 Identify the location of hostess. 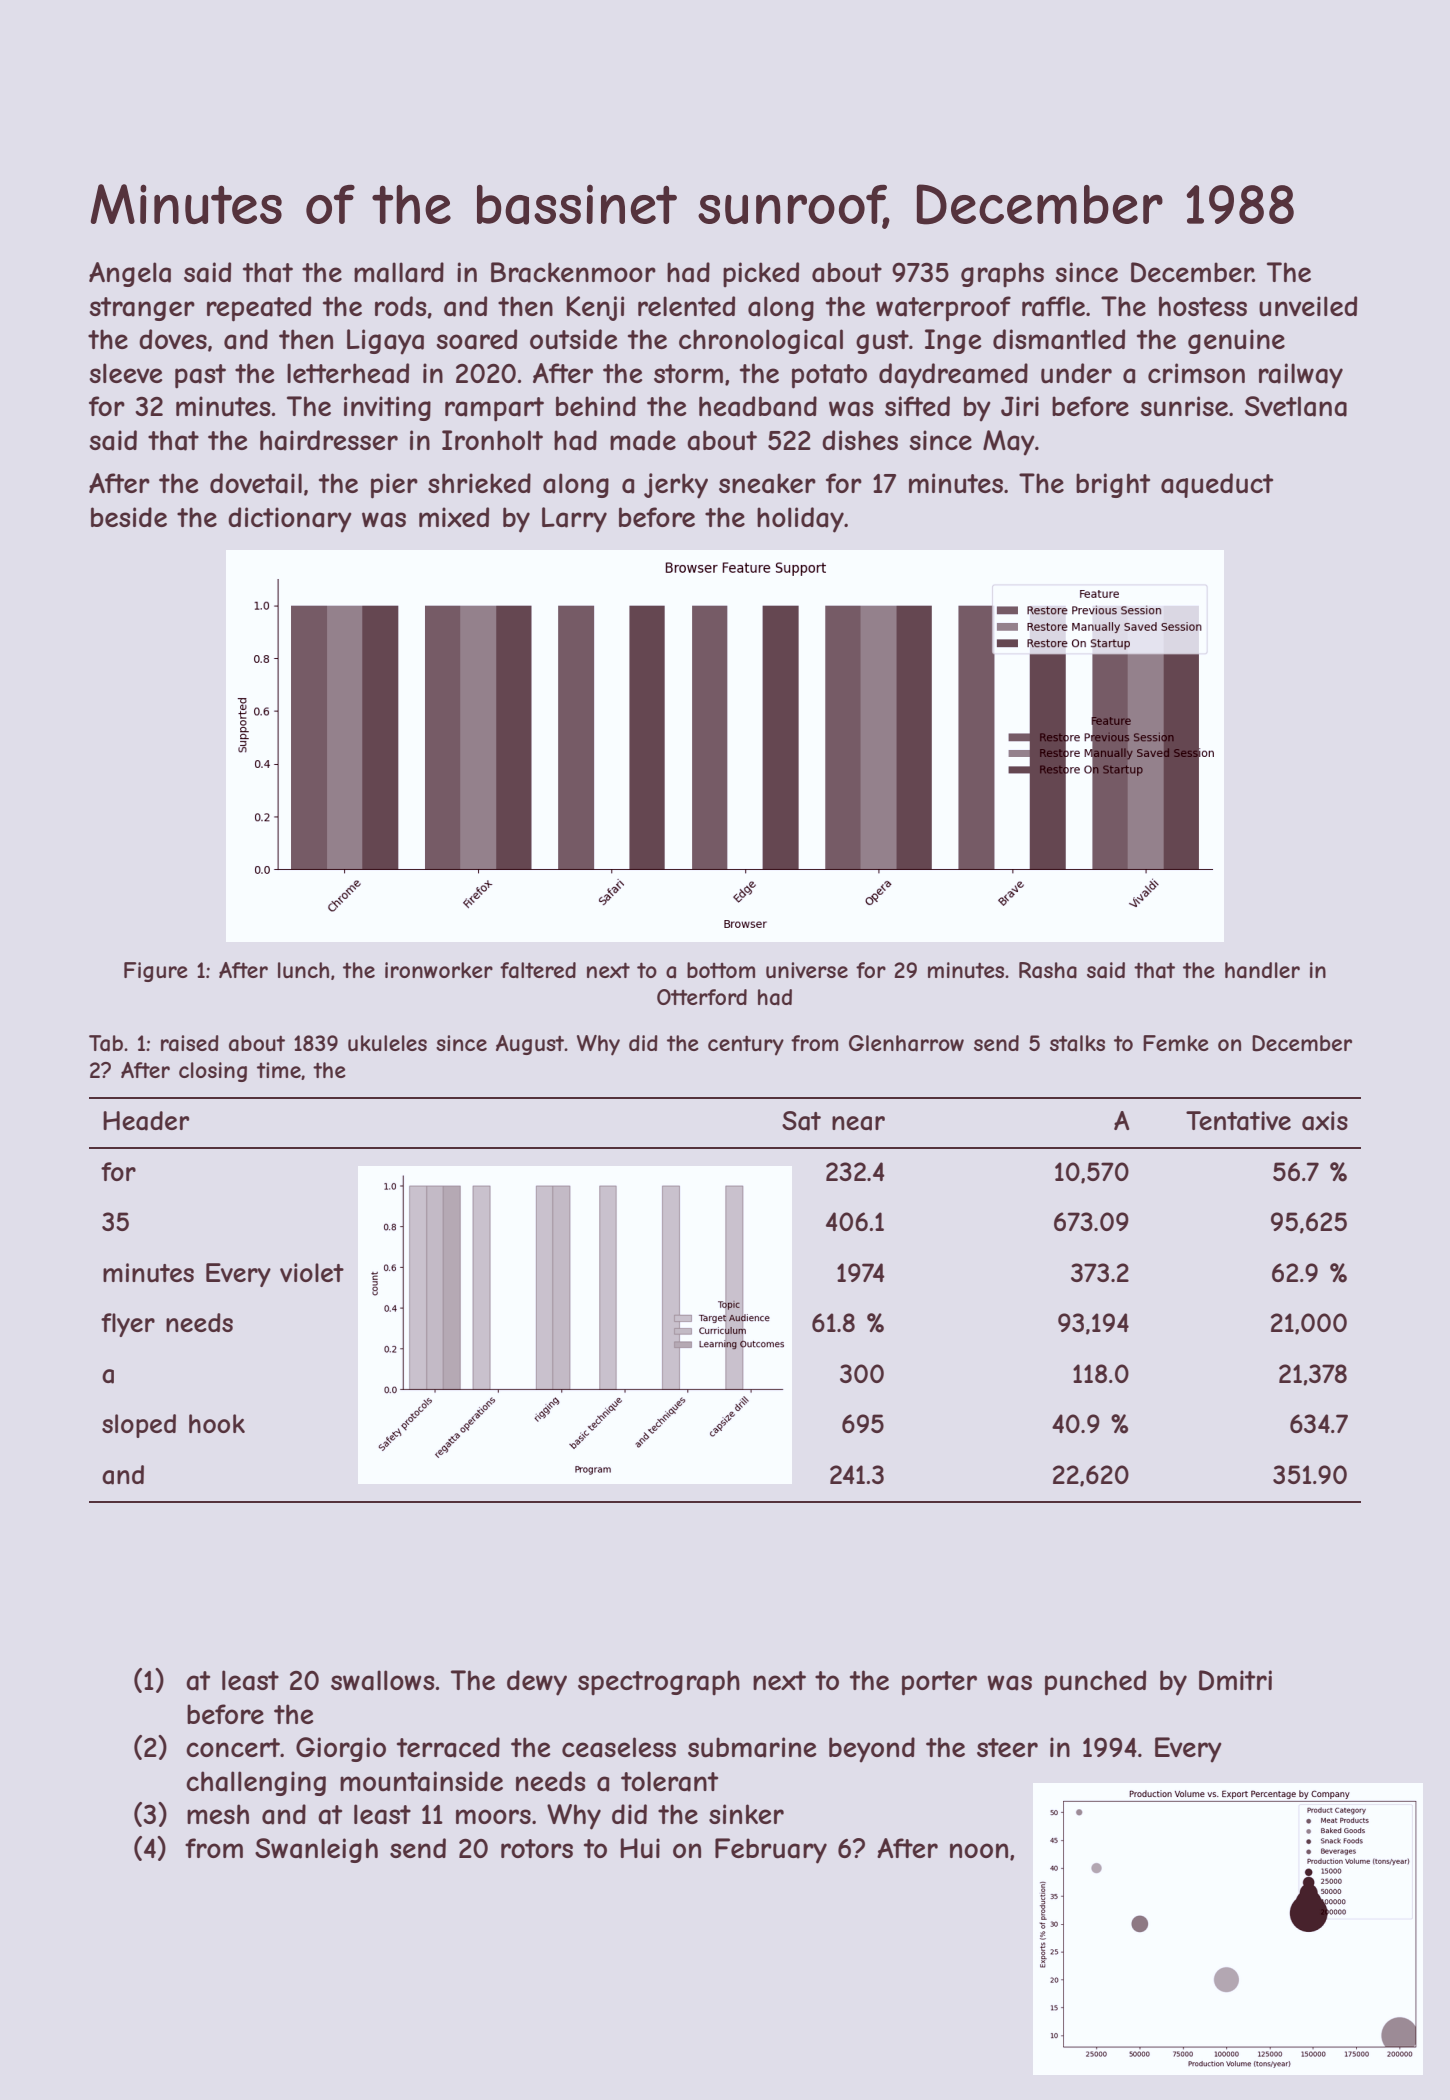
(1203, 306).
